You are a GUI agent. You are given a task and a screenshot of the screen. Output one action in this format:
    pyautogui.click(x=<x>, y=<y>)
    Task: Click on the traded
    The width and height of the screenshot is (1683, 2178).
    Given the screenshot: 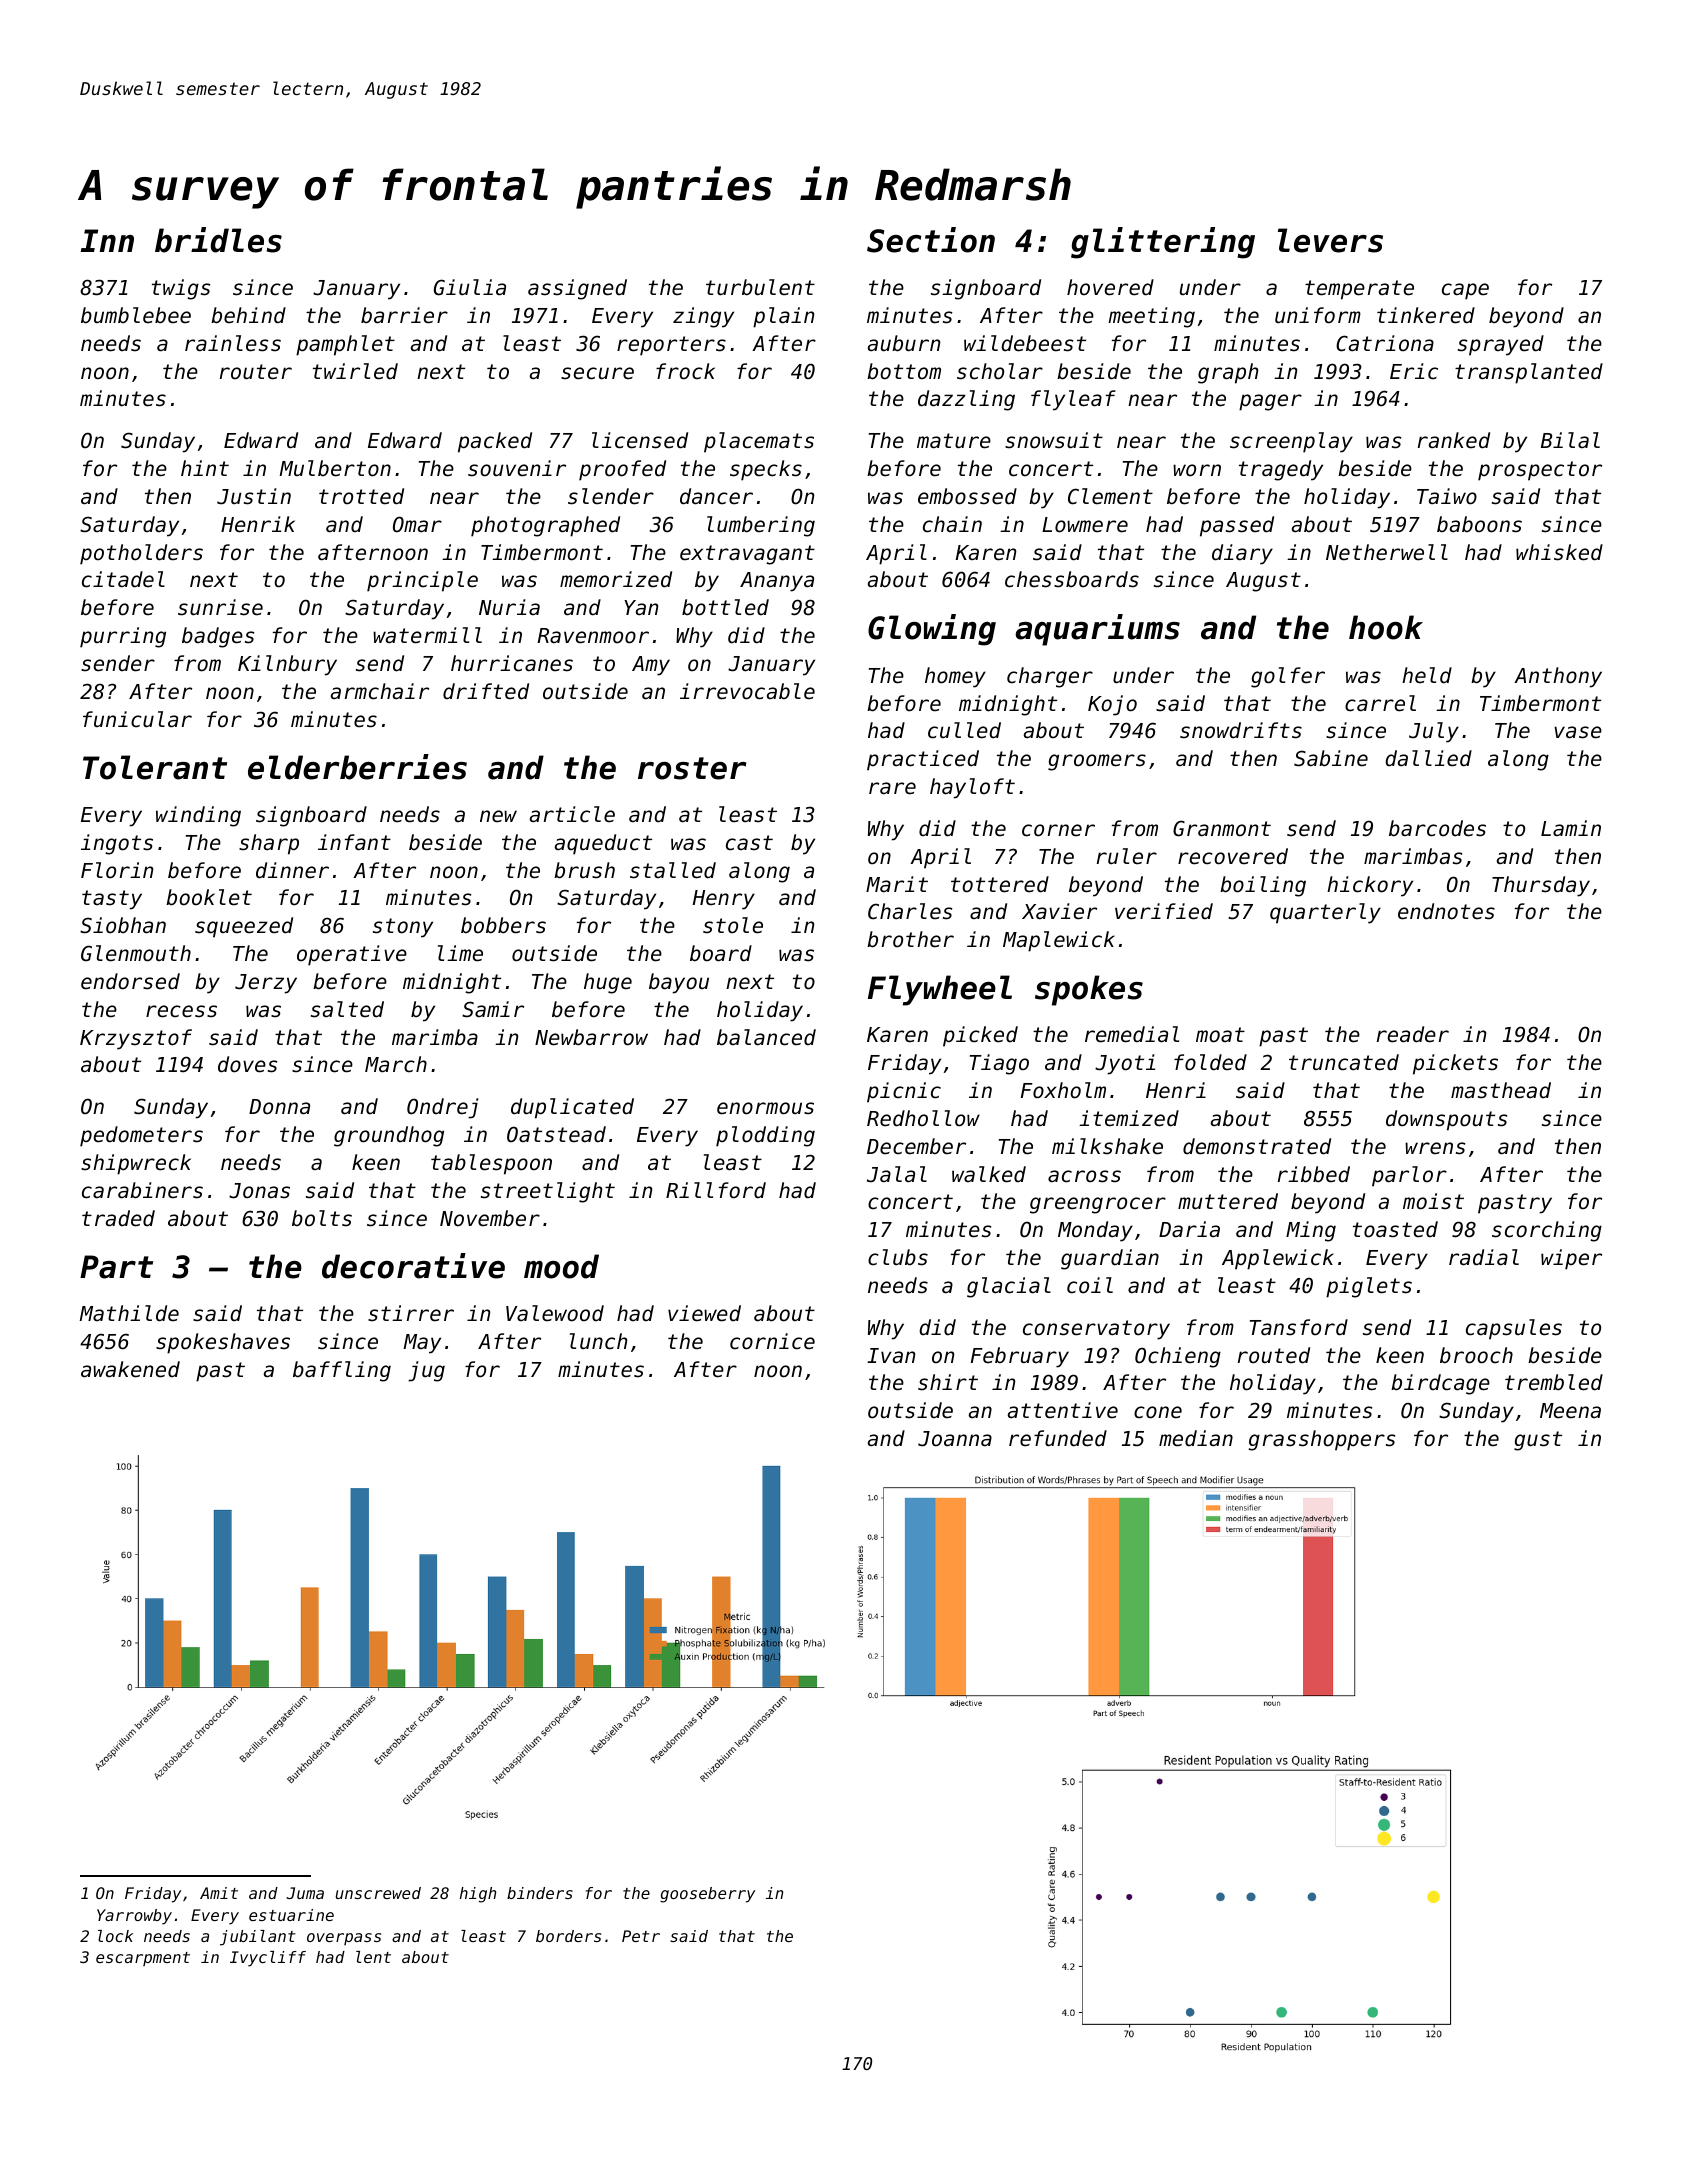 What is the action you would take?
    pyautogui.click(x=118, y=1218)
